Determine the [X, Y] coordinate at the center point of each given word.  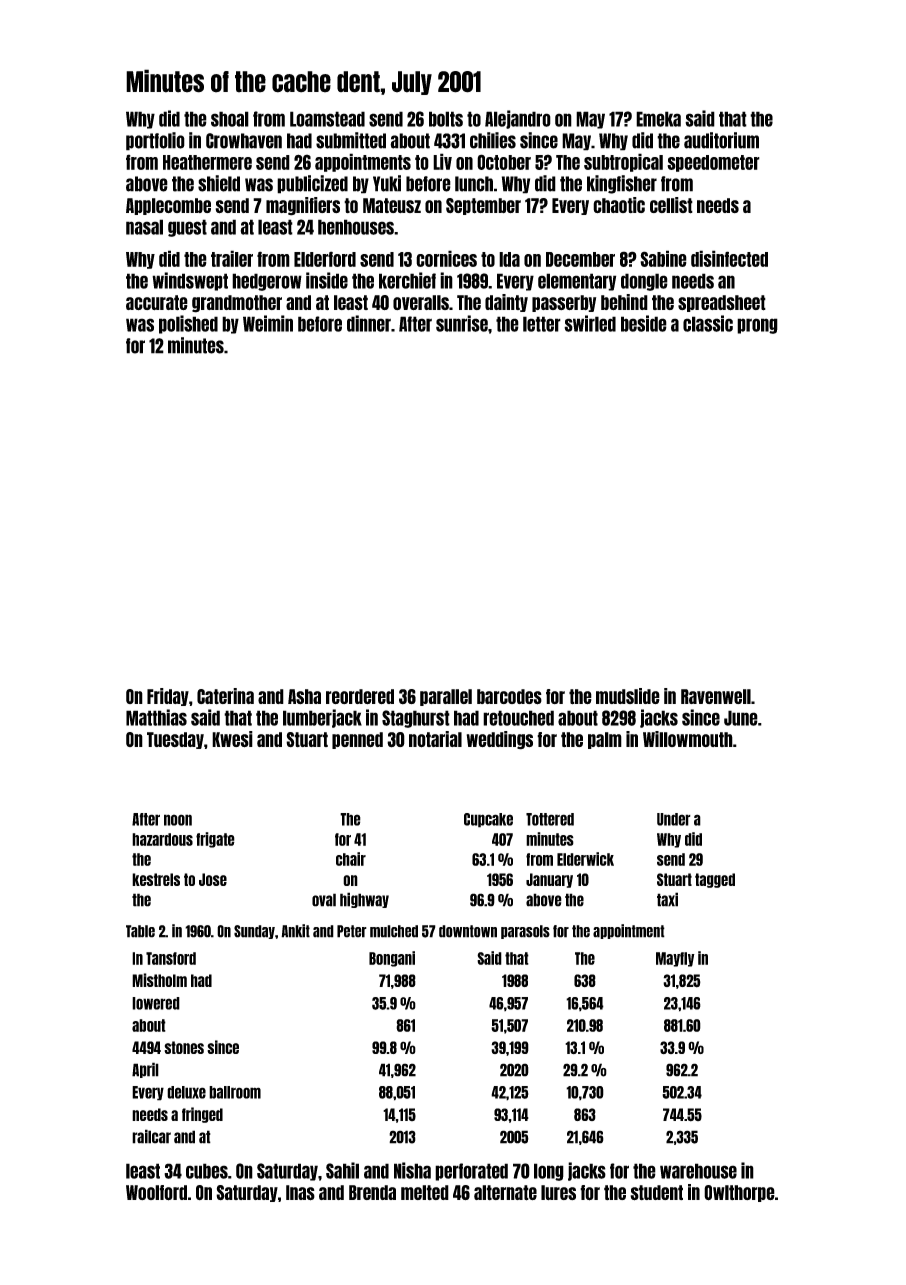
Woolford [156, 1193]
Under [674, 819]
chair [351, 859]
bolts [446, 119]
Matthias [156, 717]
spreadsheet [722, 303]
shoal [230, 119]
